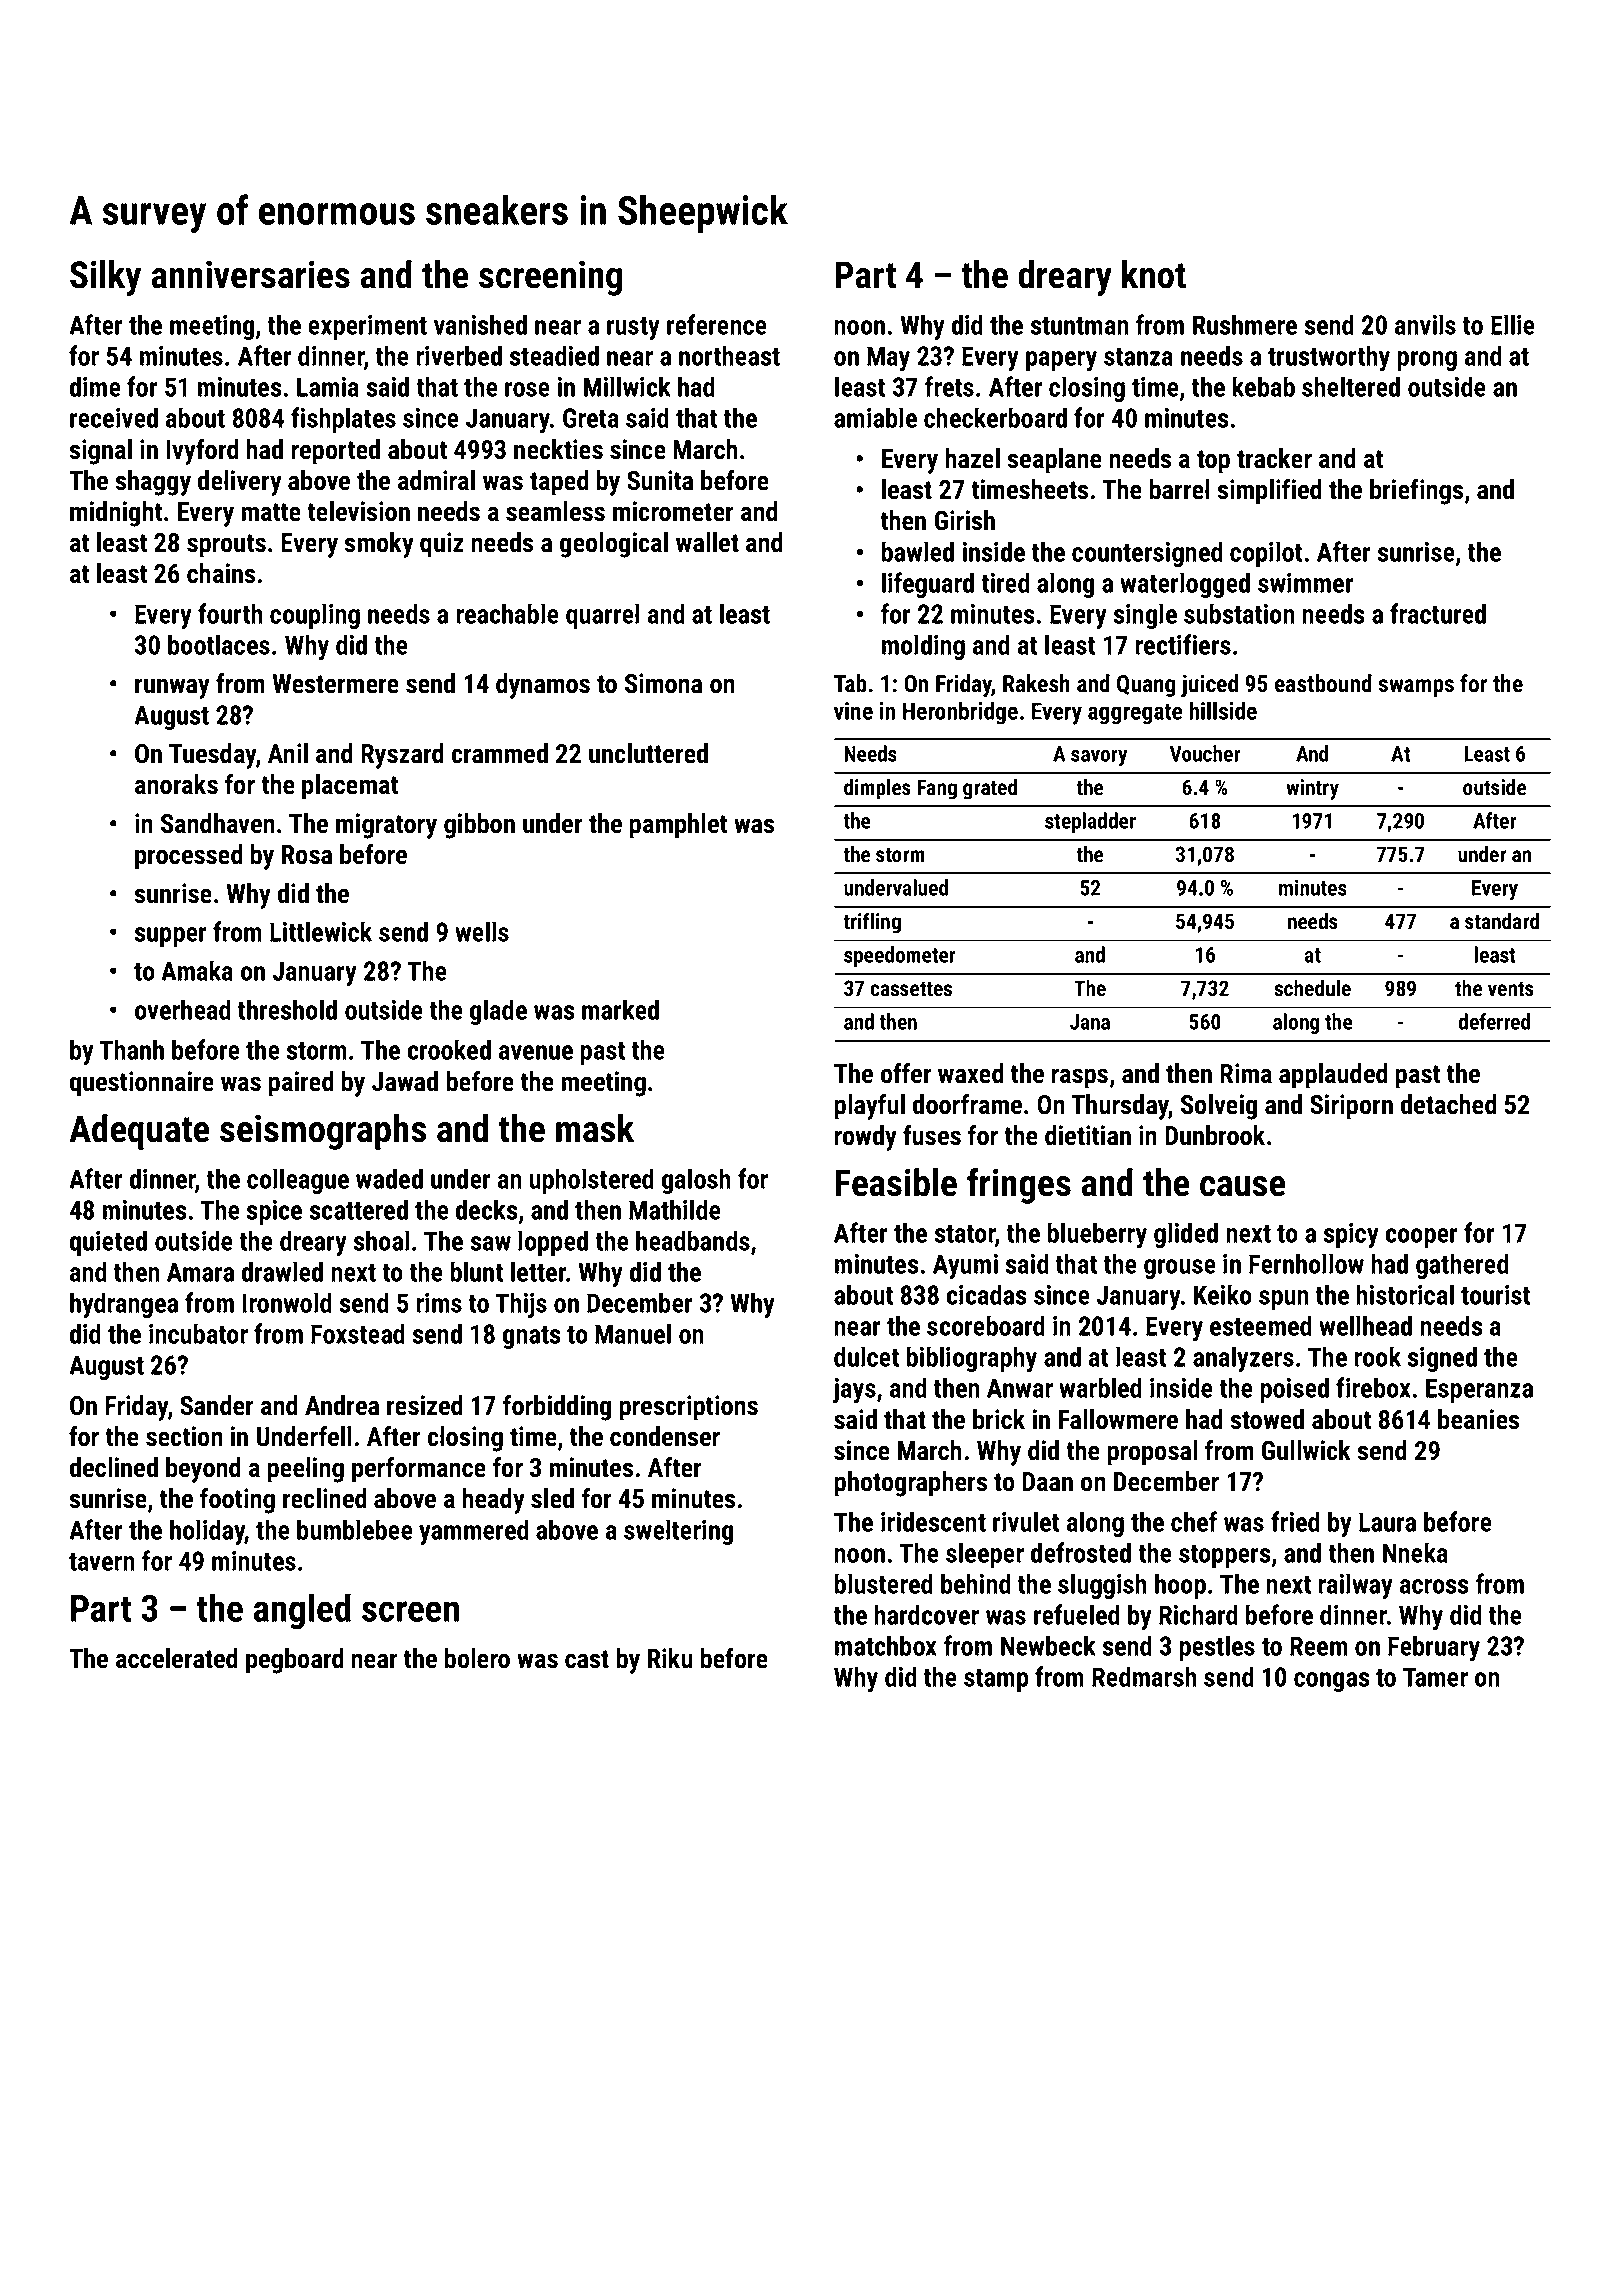  I want to click on footing, so click(237, 1501).
